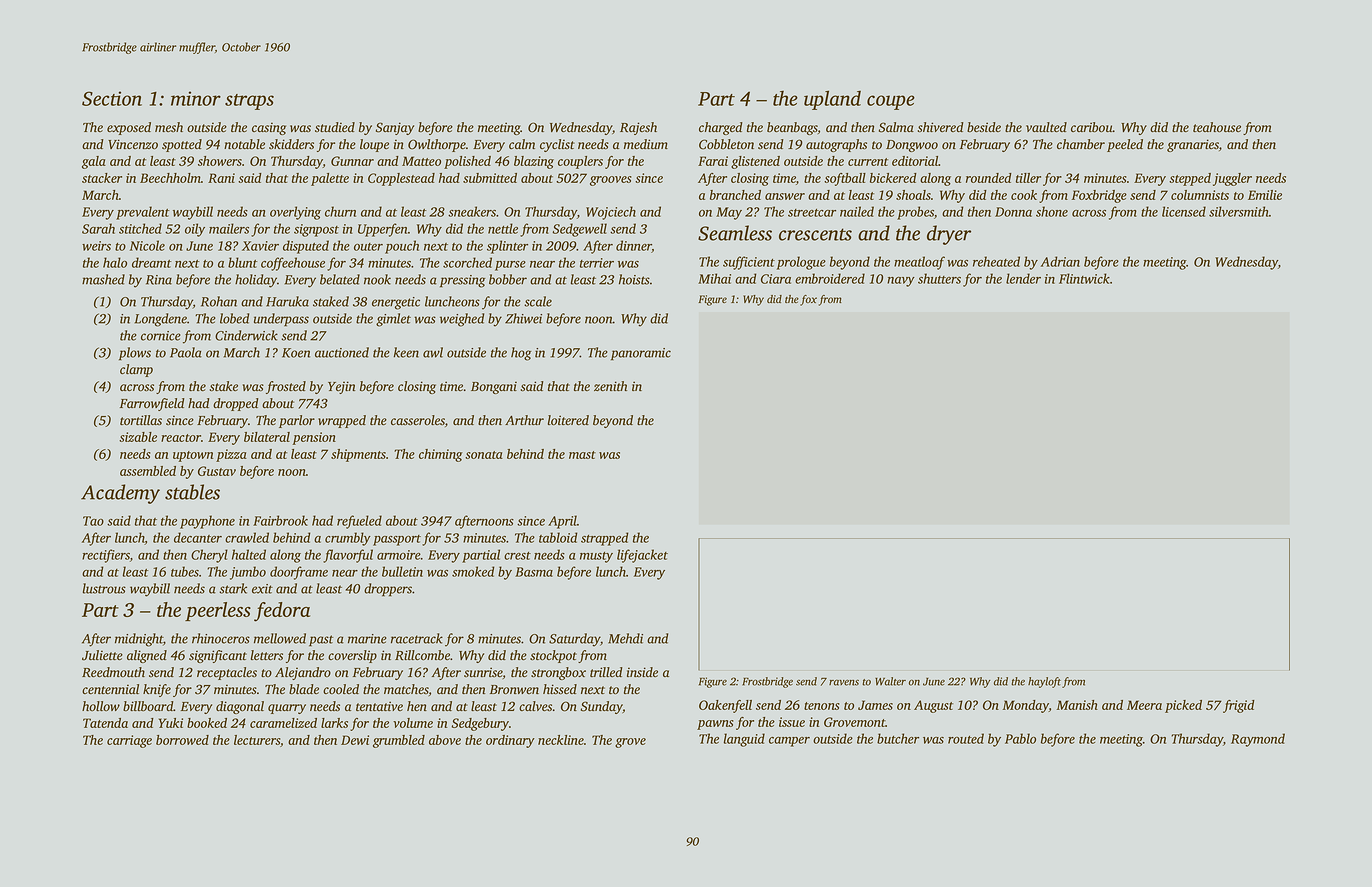  What do you see at coordinates (642, 556) in the screenshot?
I see `lifejacket` at bounding box center [642, 556].
